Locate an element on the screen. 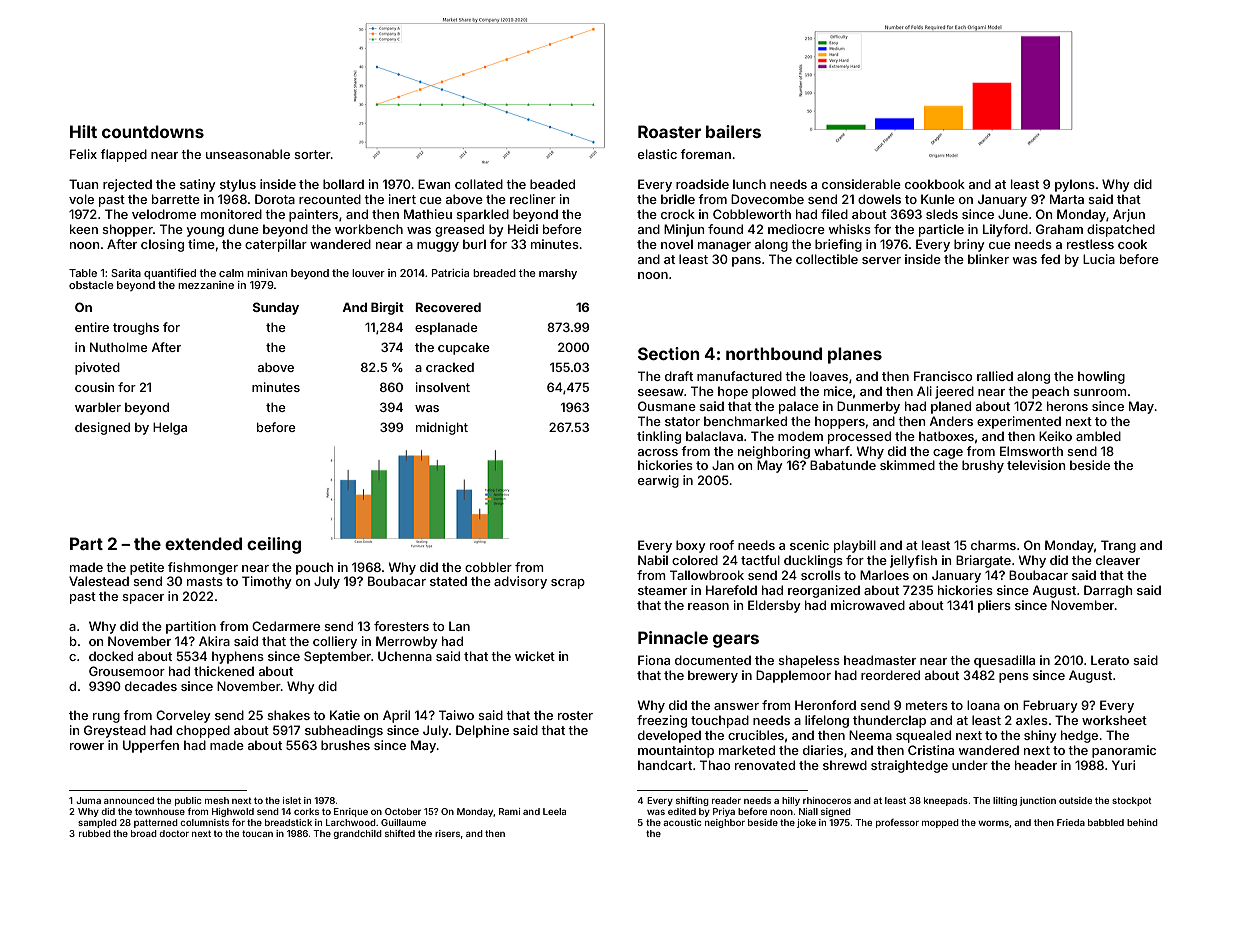 This screenshot has height=952, width=1233. extended is located at coordinates (203, 543).
